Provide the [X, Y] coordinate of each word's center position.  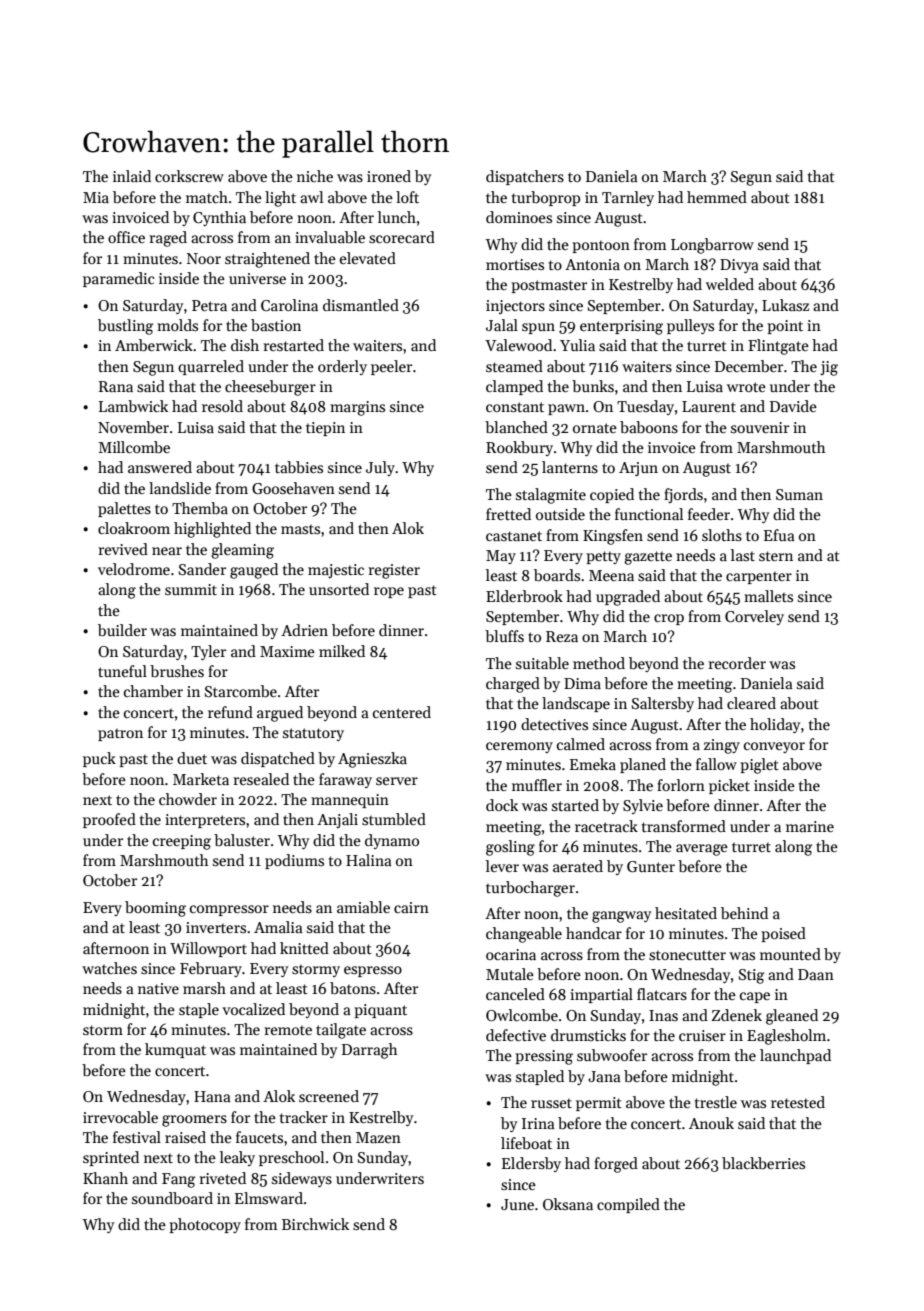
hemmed [717, 197]
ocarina [511, 954]
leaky [237, 1158]
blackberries [763, 1163]
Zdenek [737, 1015]
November [133, 427]
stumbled [394, 819]
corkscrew [189, 176]
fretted [508, 514]
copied [612, 495]
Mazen [378, 1137]
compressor [229, 910]
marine [810, 826]
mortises [515, 264]
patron [120, 734]
